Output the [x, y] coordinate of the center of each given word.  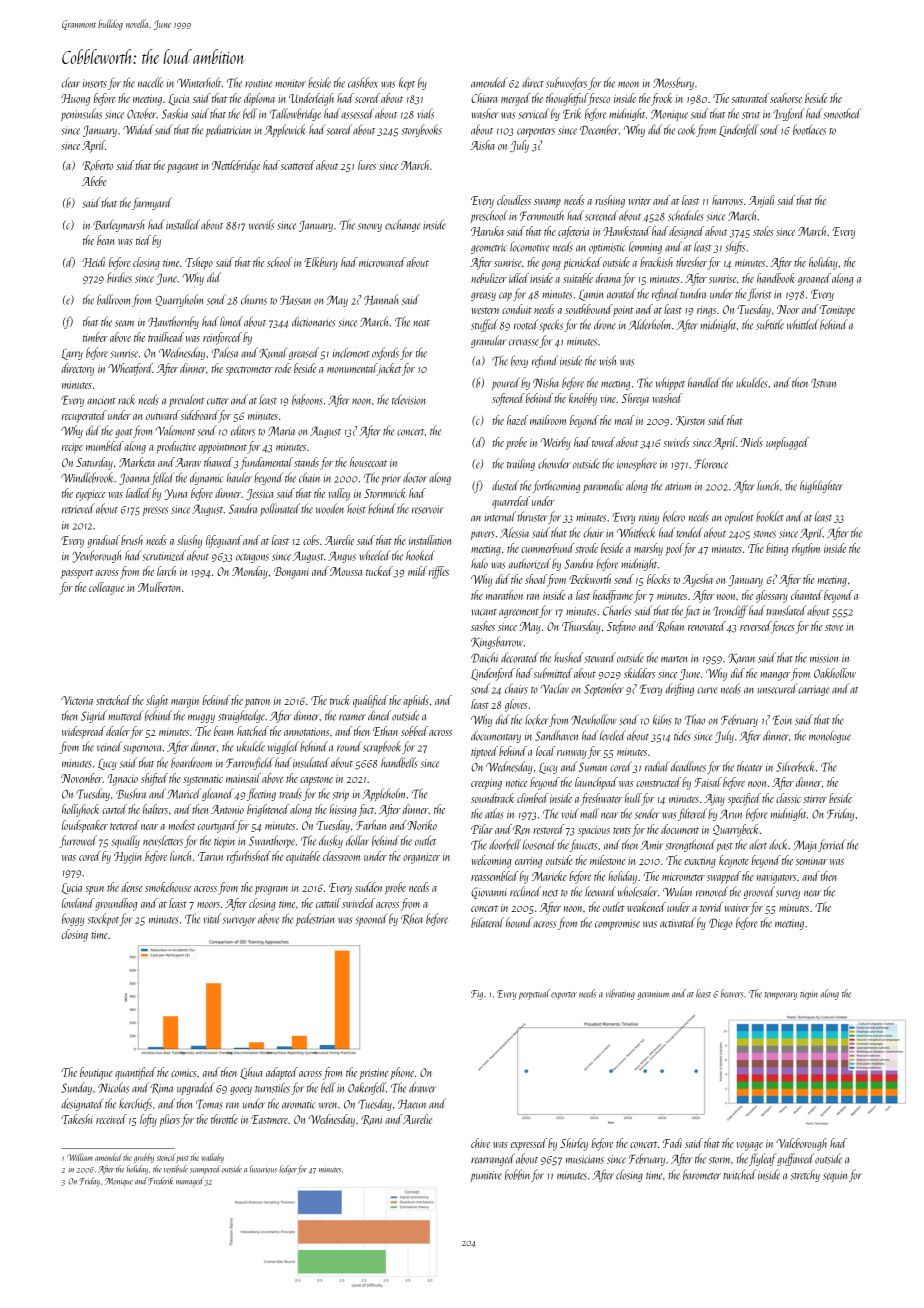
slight [157, 701]
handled [704, 382]
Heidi [93, 262]
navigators [776, 878]
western [485, 310]
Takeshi [77, 1119]
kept [407, 83]
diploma [259, 99]
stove [834, 627]
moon [628, 84]
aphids [416, 701]
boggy [73, 919]
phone [402, 1073]
